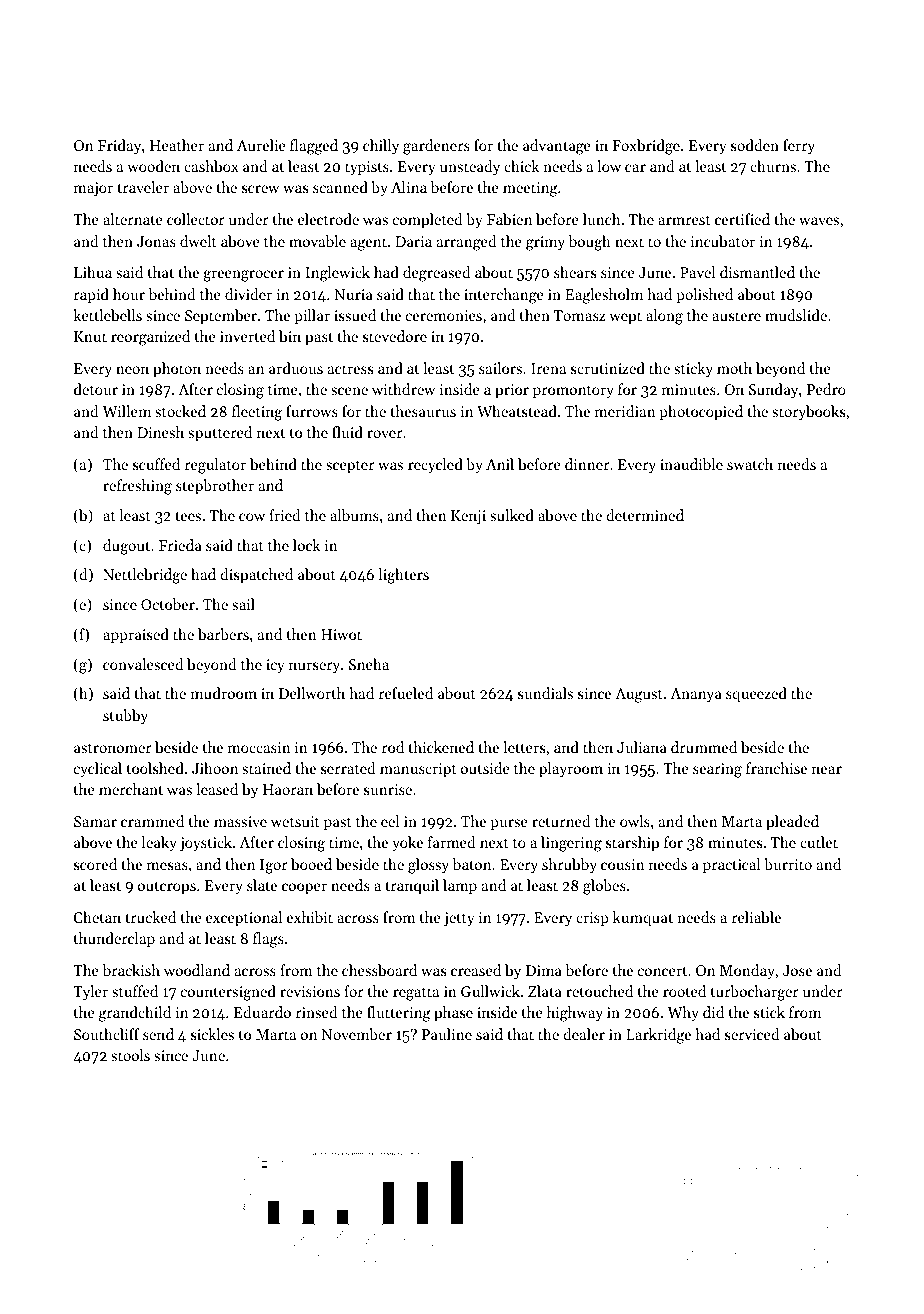 Image resolution: width=924 pixels, height=1314 pixels. I want to click on swatch, so click(750, 464).
